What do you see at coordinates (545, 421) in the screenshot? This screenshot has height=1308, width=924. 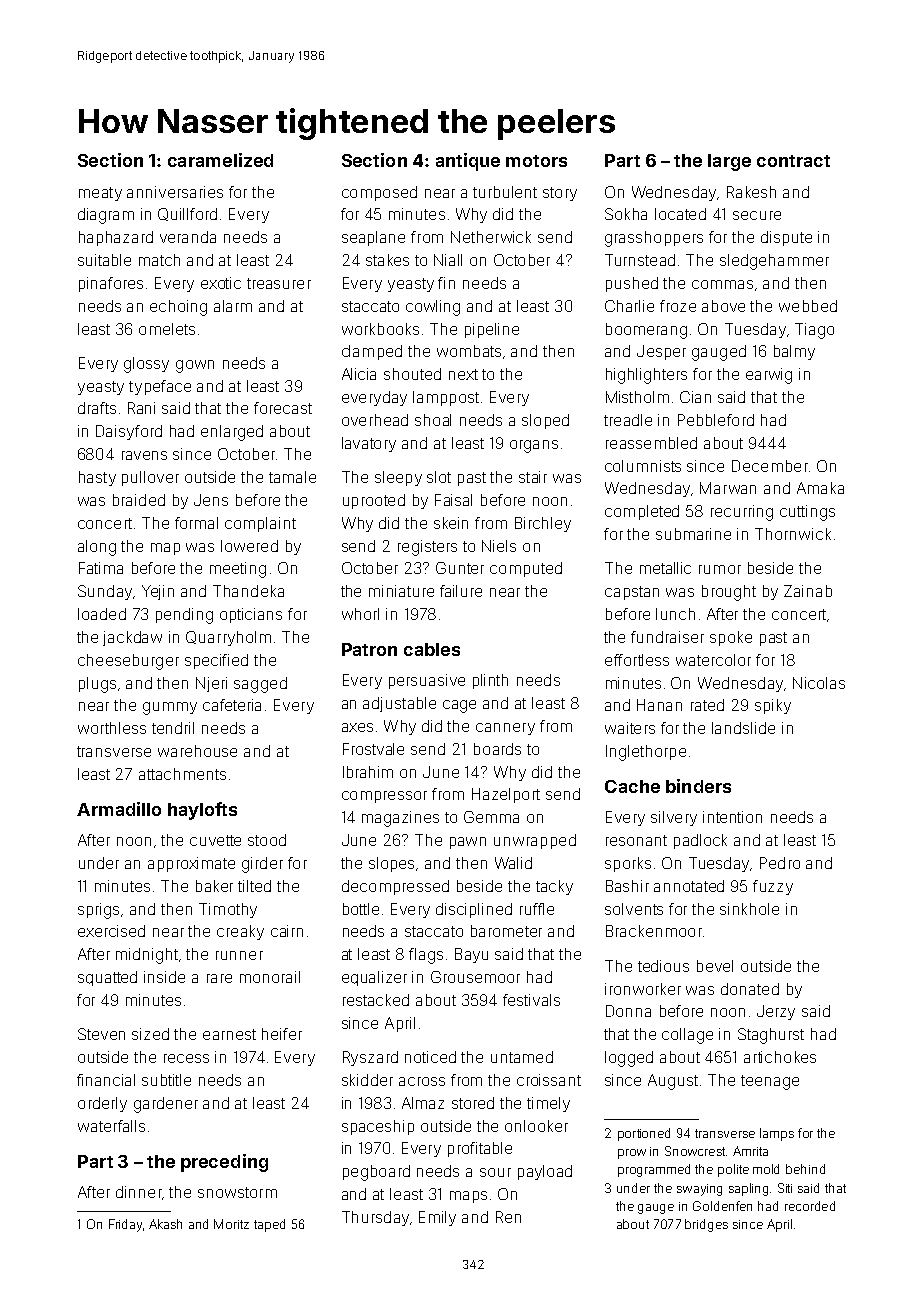 I see `sloped` at bounding box center [545, 421].
